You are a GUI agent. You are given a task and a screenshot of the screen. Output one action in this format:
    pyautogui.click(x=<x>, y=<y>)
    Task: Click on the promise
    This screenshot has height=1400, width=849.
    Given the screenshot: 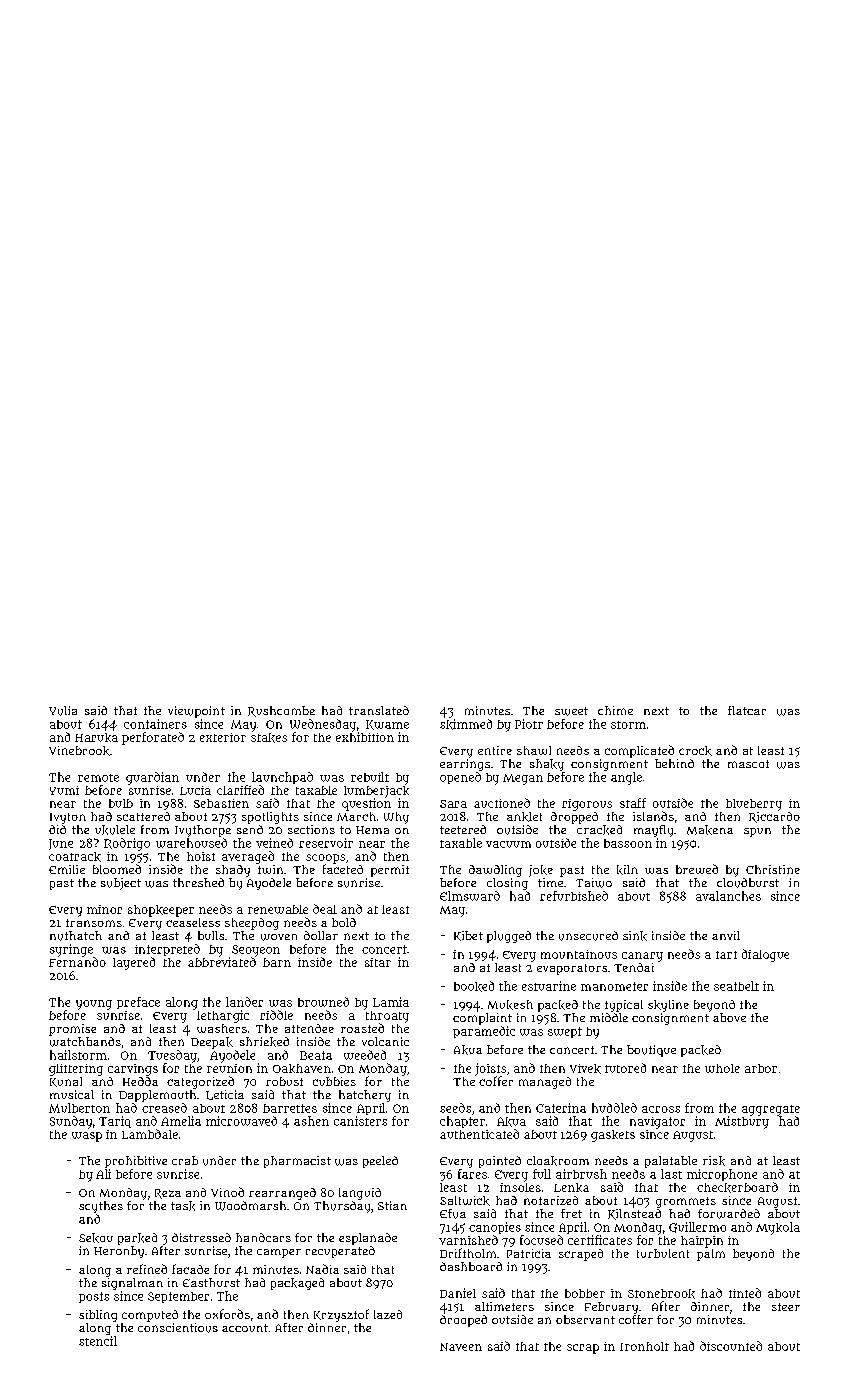 What is the action you would take?
    pyautogui.click(x=72, y=1030)
